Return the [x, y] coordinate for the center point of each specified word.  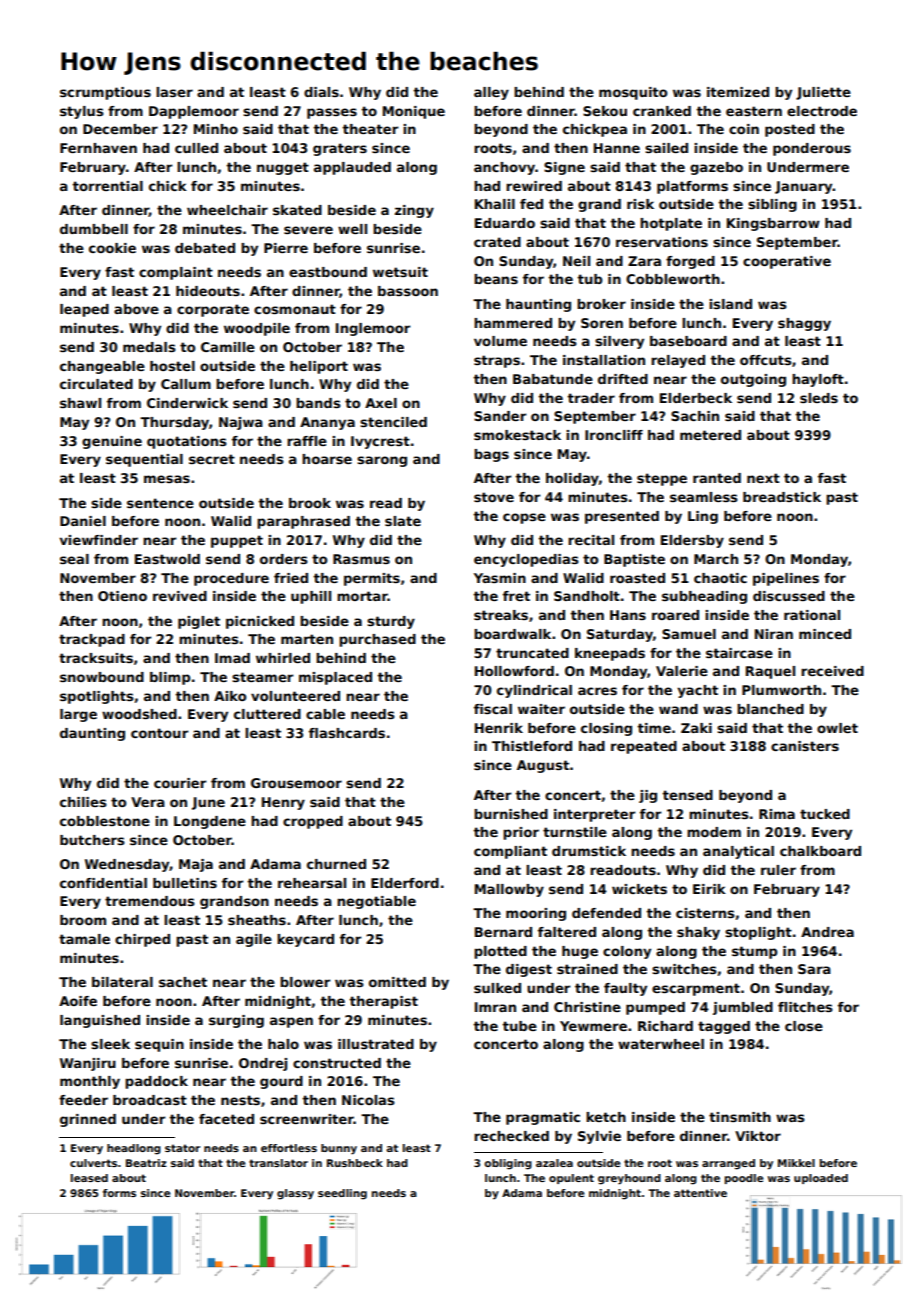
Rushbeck [355, 1163]
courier [180, 783]
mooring [536, 914]
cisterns [705, 913]
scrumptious [105, 93]
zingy [414, 211]
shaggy [804, 324]
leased [89, 1178]
